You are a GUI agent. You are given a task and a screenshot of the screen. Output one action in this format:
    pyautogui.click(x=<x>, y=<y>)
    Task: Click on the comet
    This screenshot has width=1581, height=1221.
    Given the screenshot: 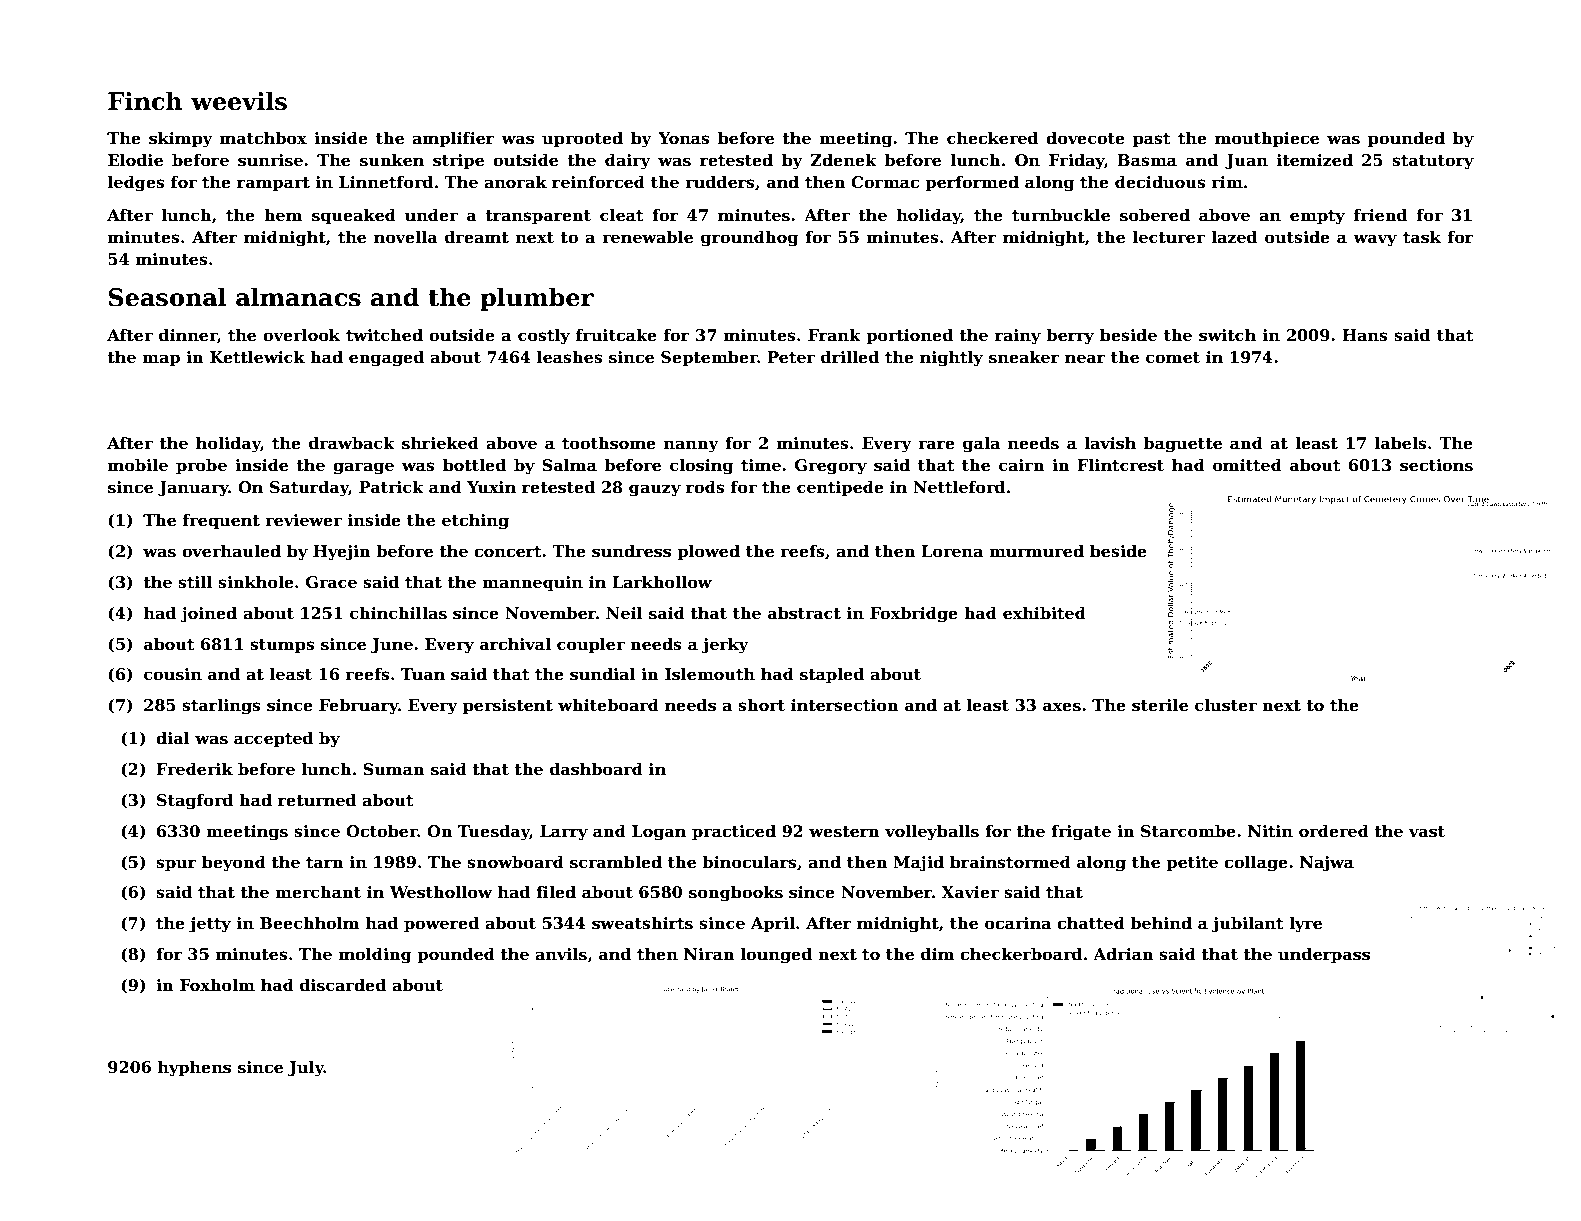 What is the action you would take?
    pyautogui.click(x=1173, y=358)
